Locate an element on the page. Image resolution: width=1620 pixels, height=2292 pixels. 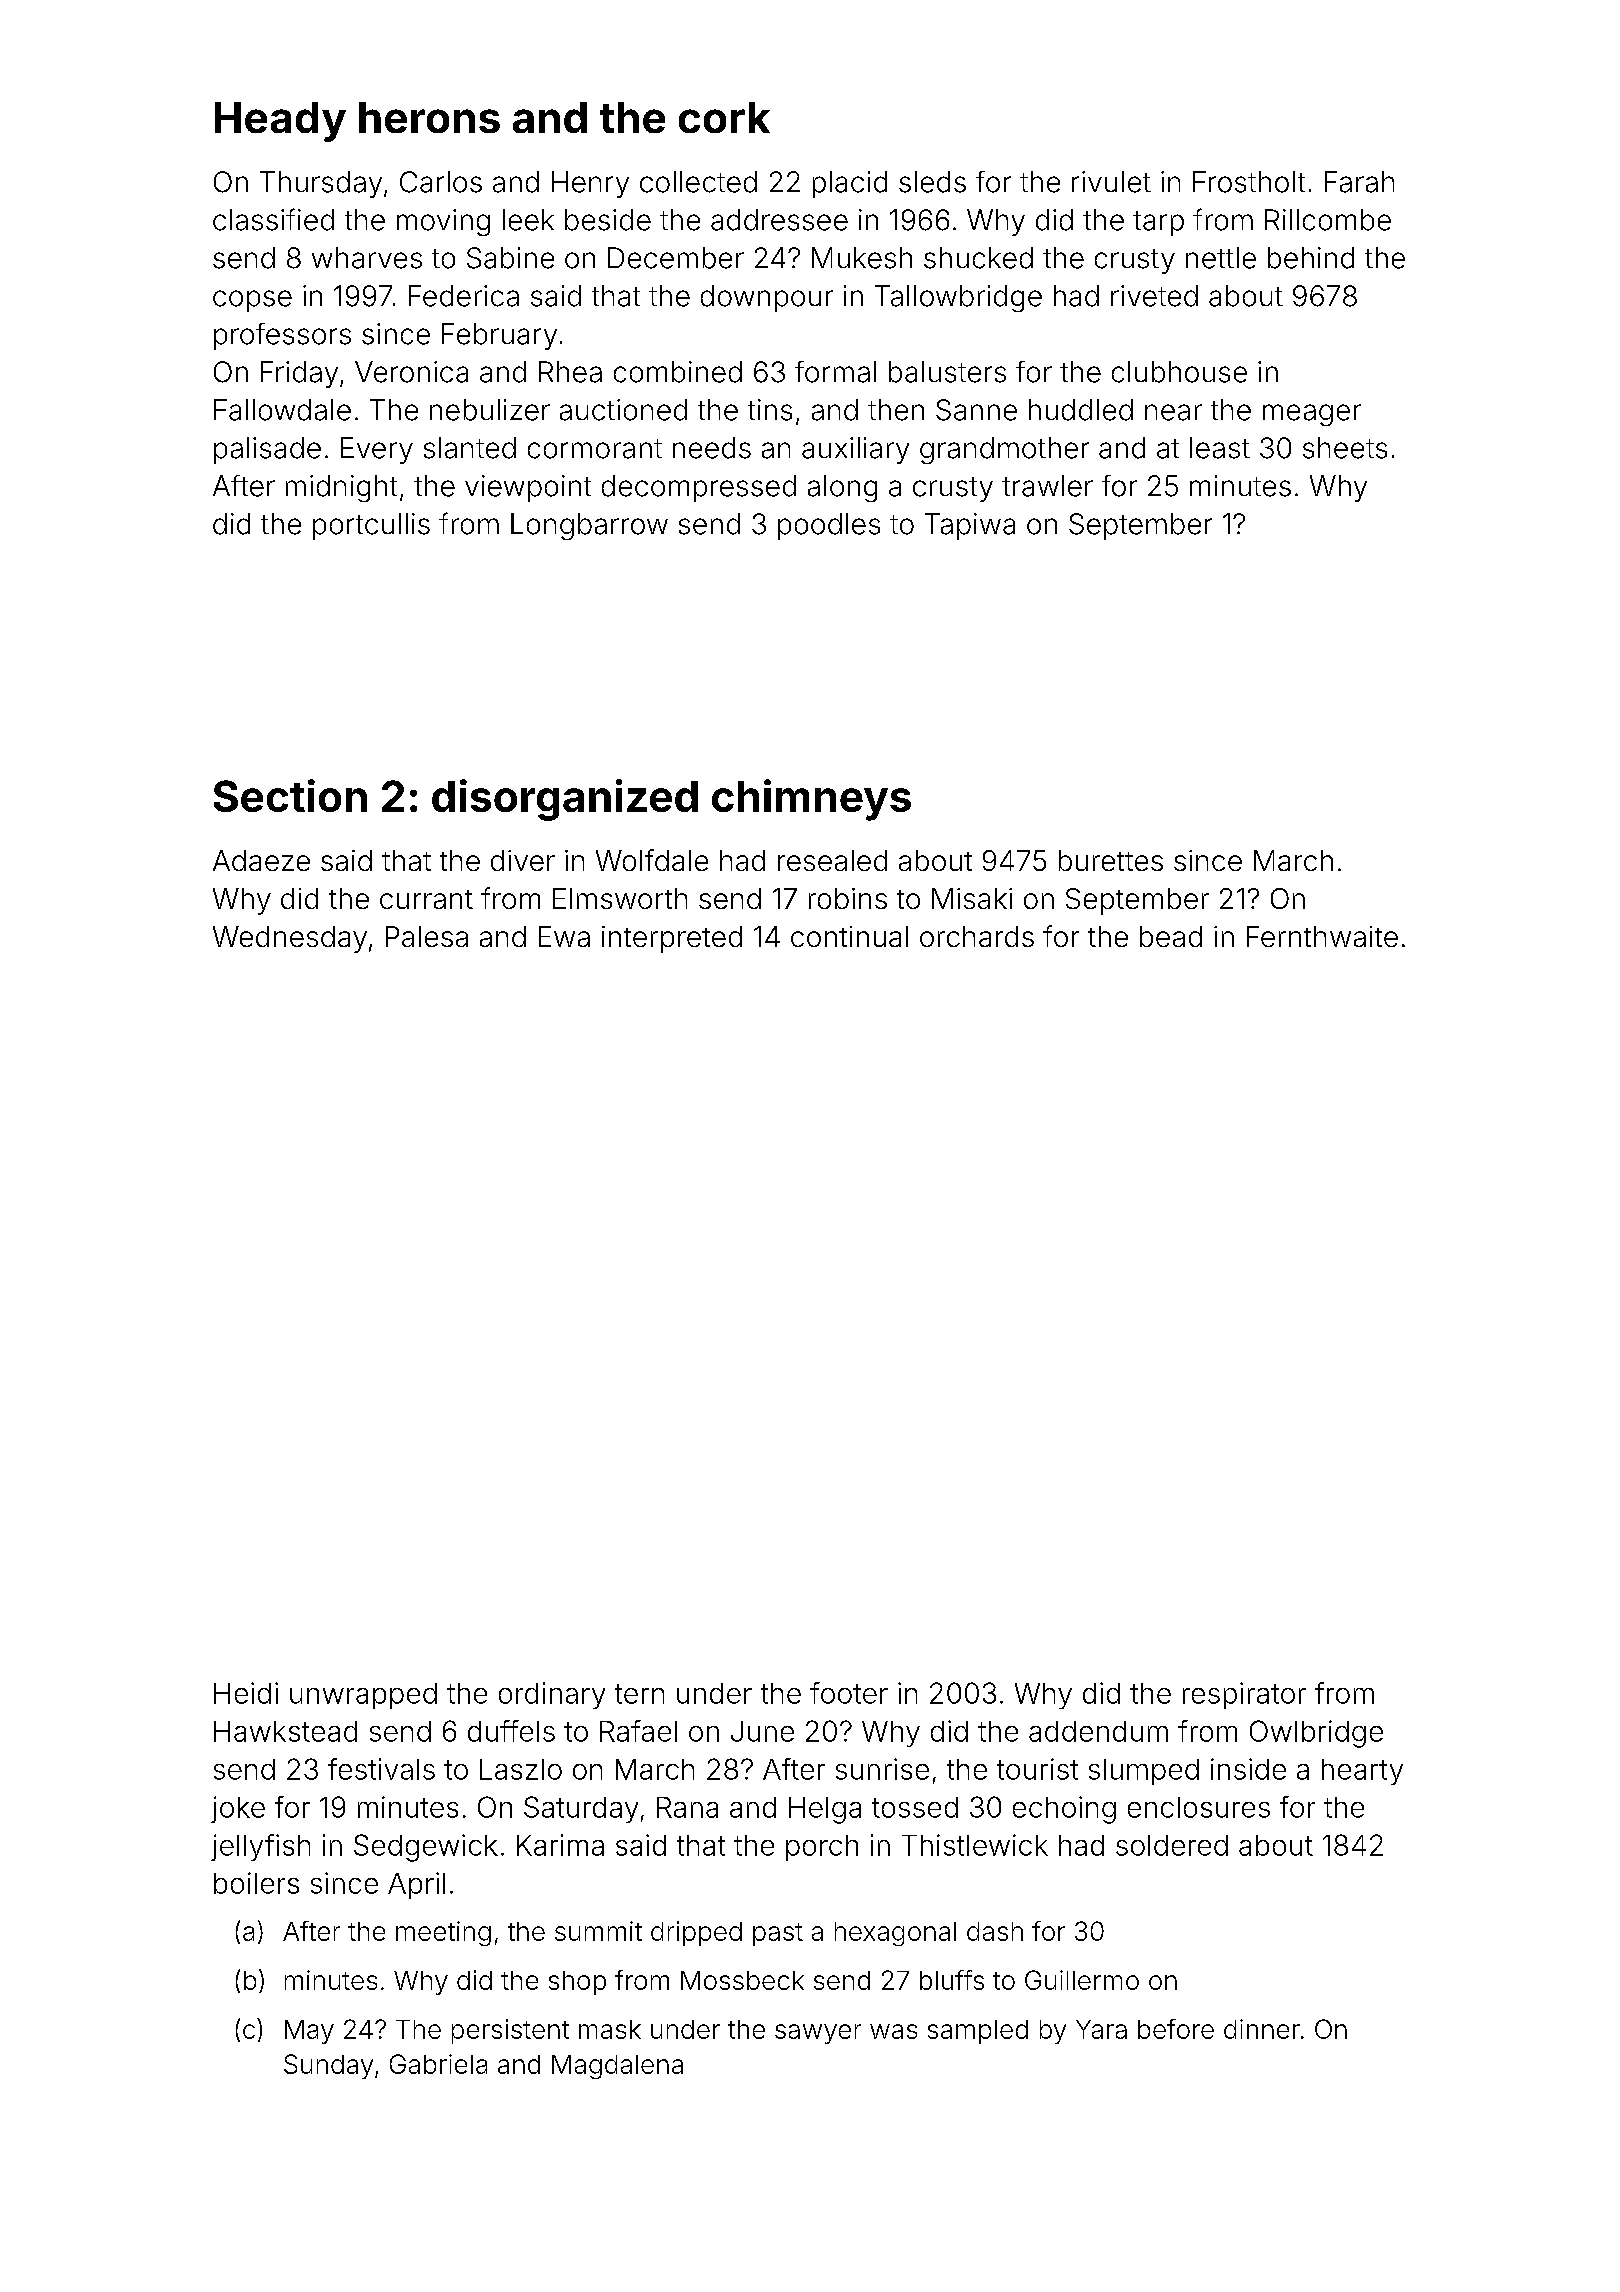
cork is located at coordinates (724, 117).
